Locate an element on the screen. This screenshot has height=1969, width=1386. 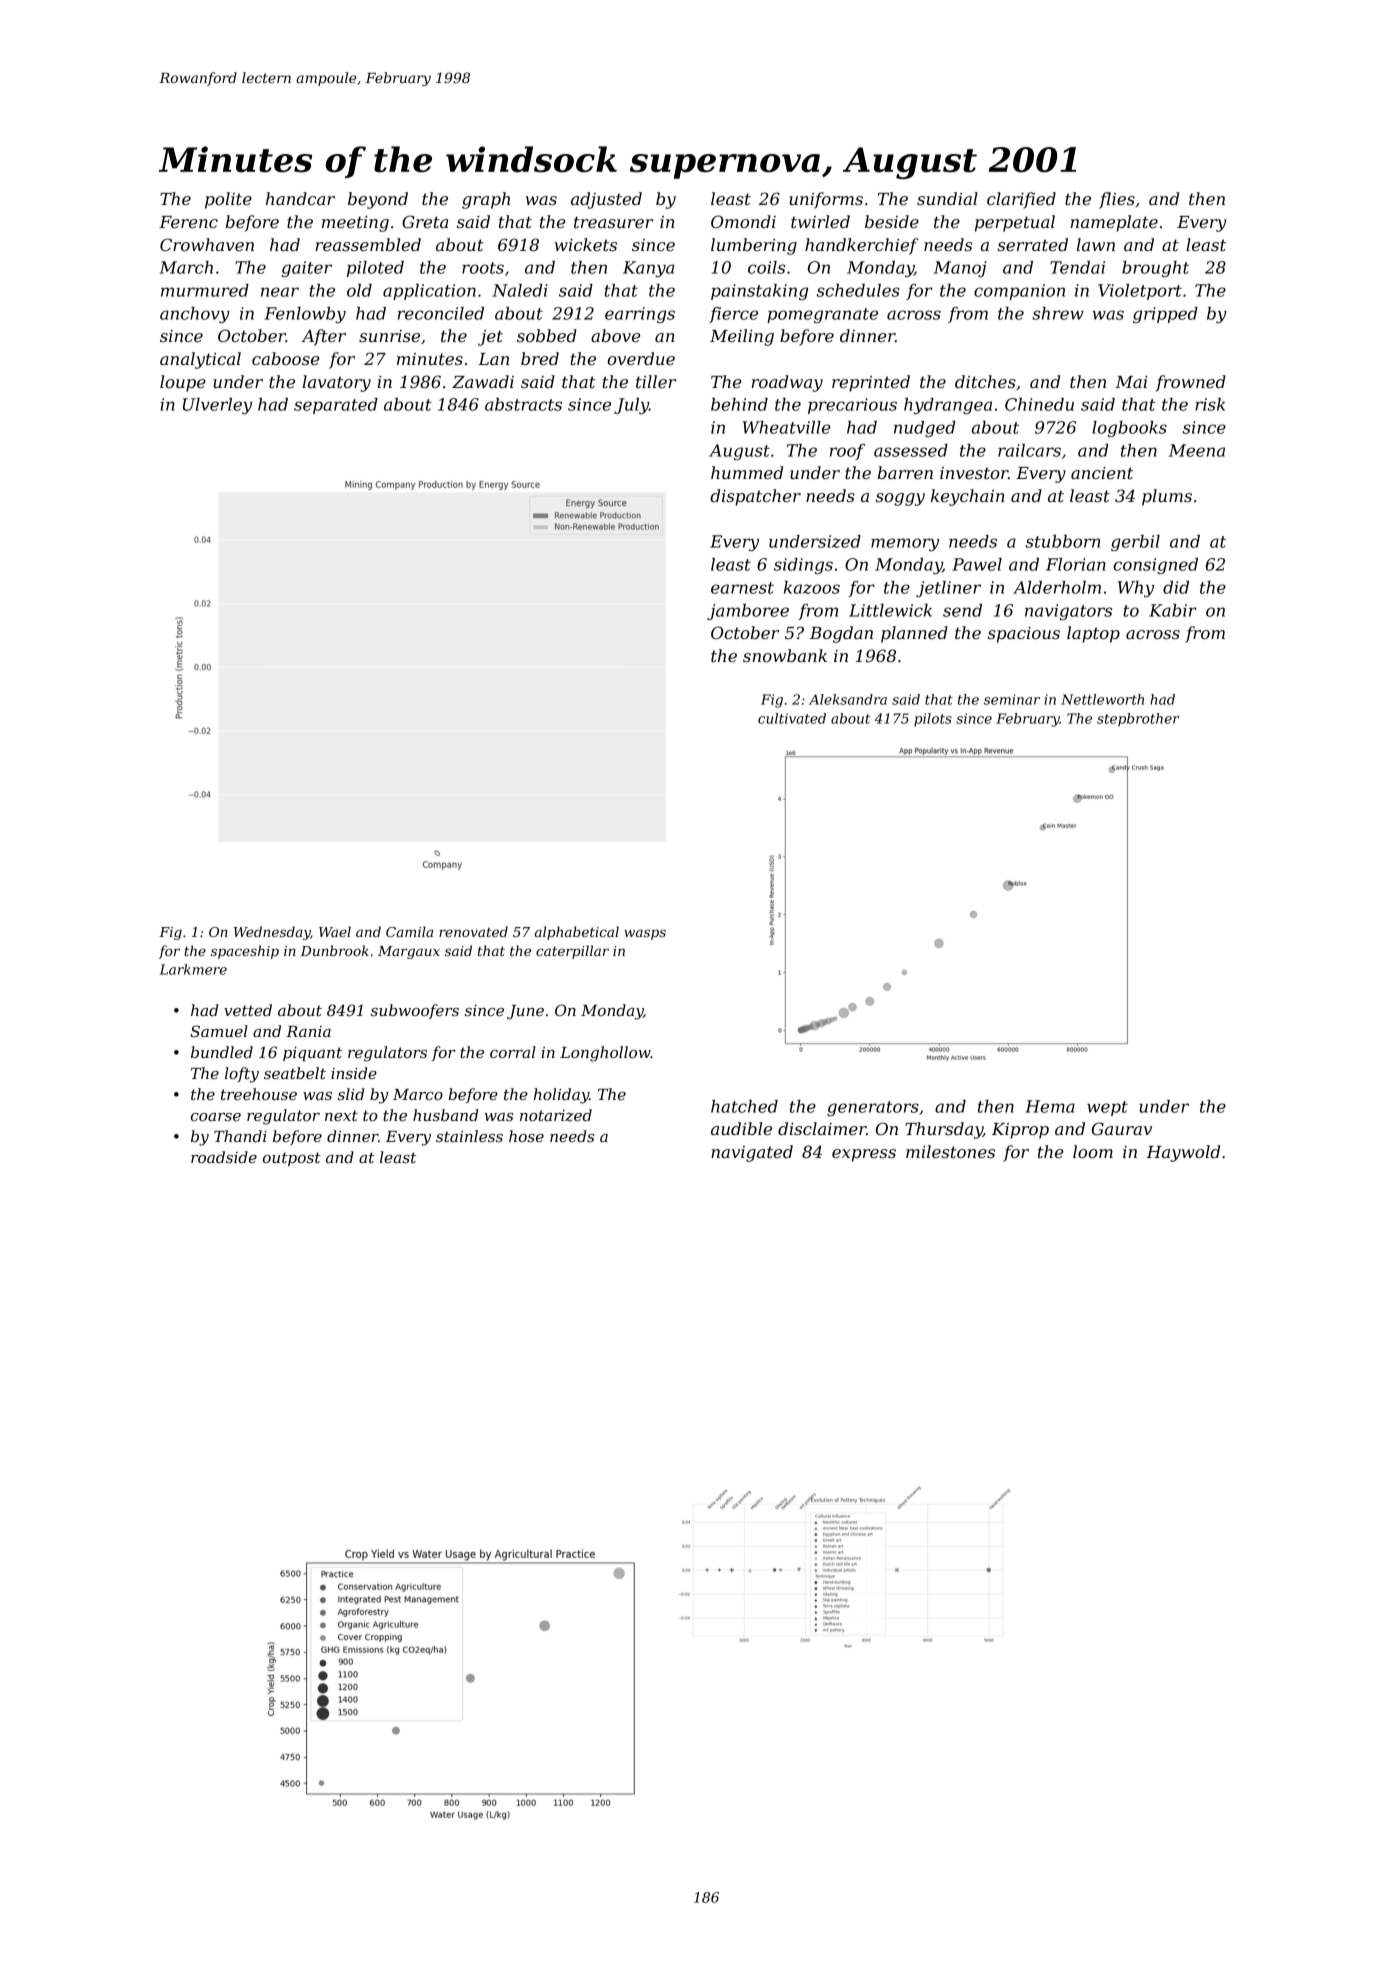
Nettleworth is located at coordinates (1102, 699).
